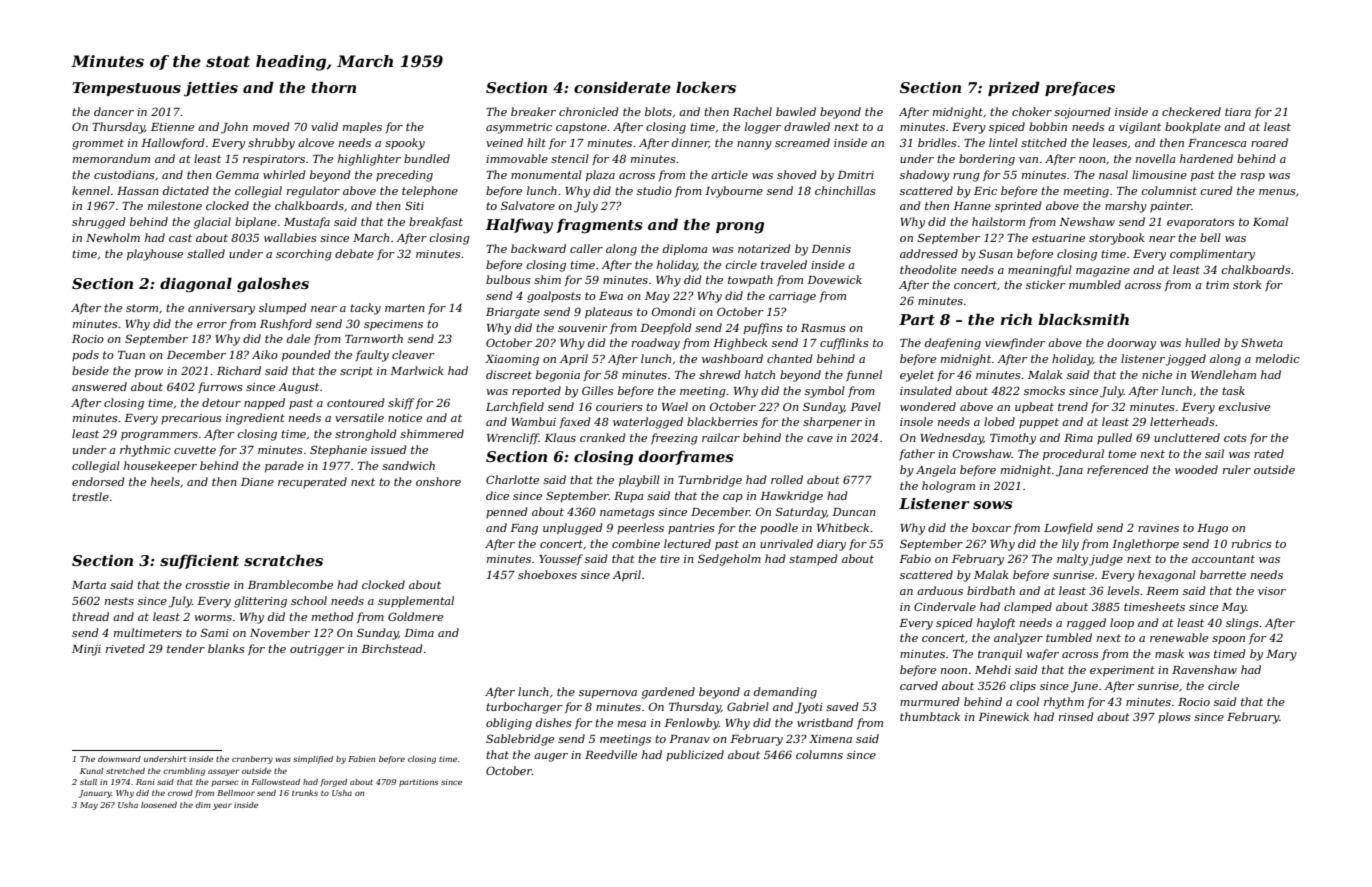  What do you see at coordinates (786, 543) in the screenshot?
I see `unrivaled` at bounding box center [786, 543].
